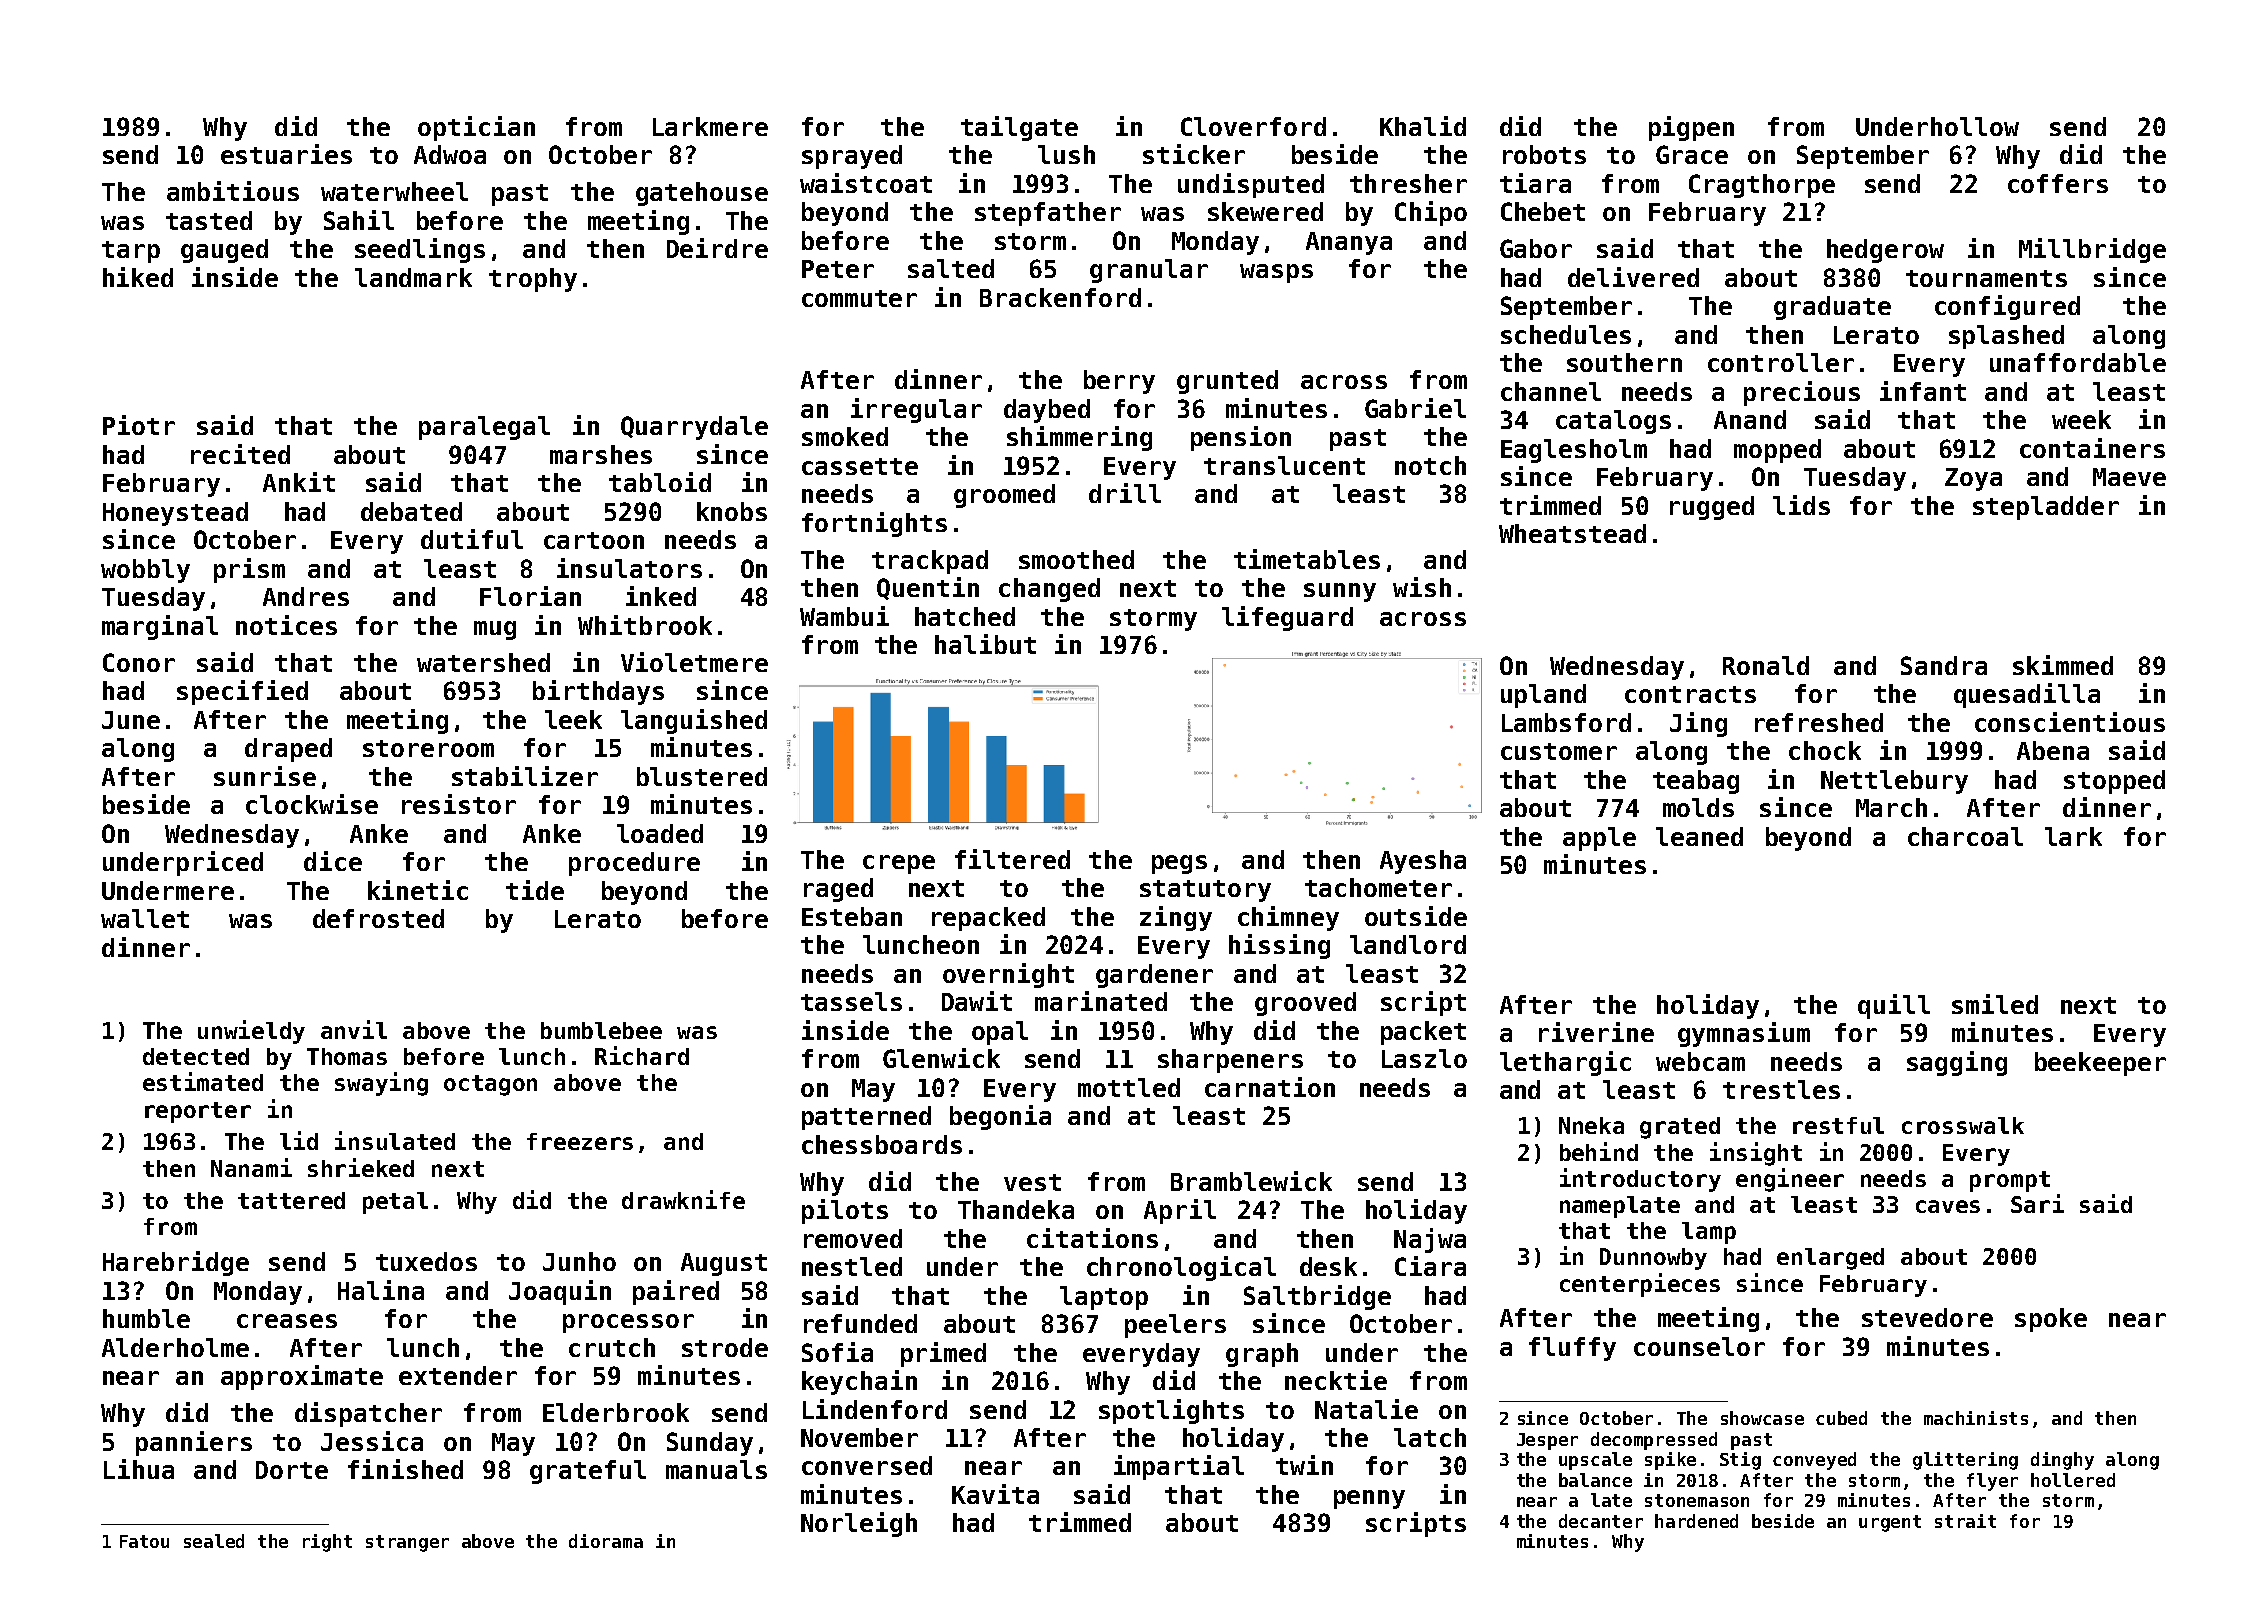  I want to click on beekeeper, so click(2100, 1064).
